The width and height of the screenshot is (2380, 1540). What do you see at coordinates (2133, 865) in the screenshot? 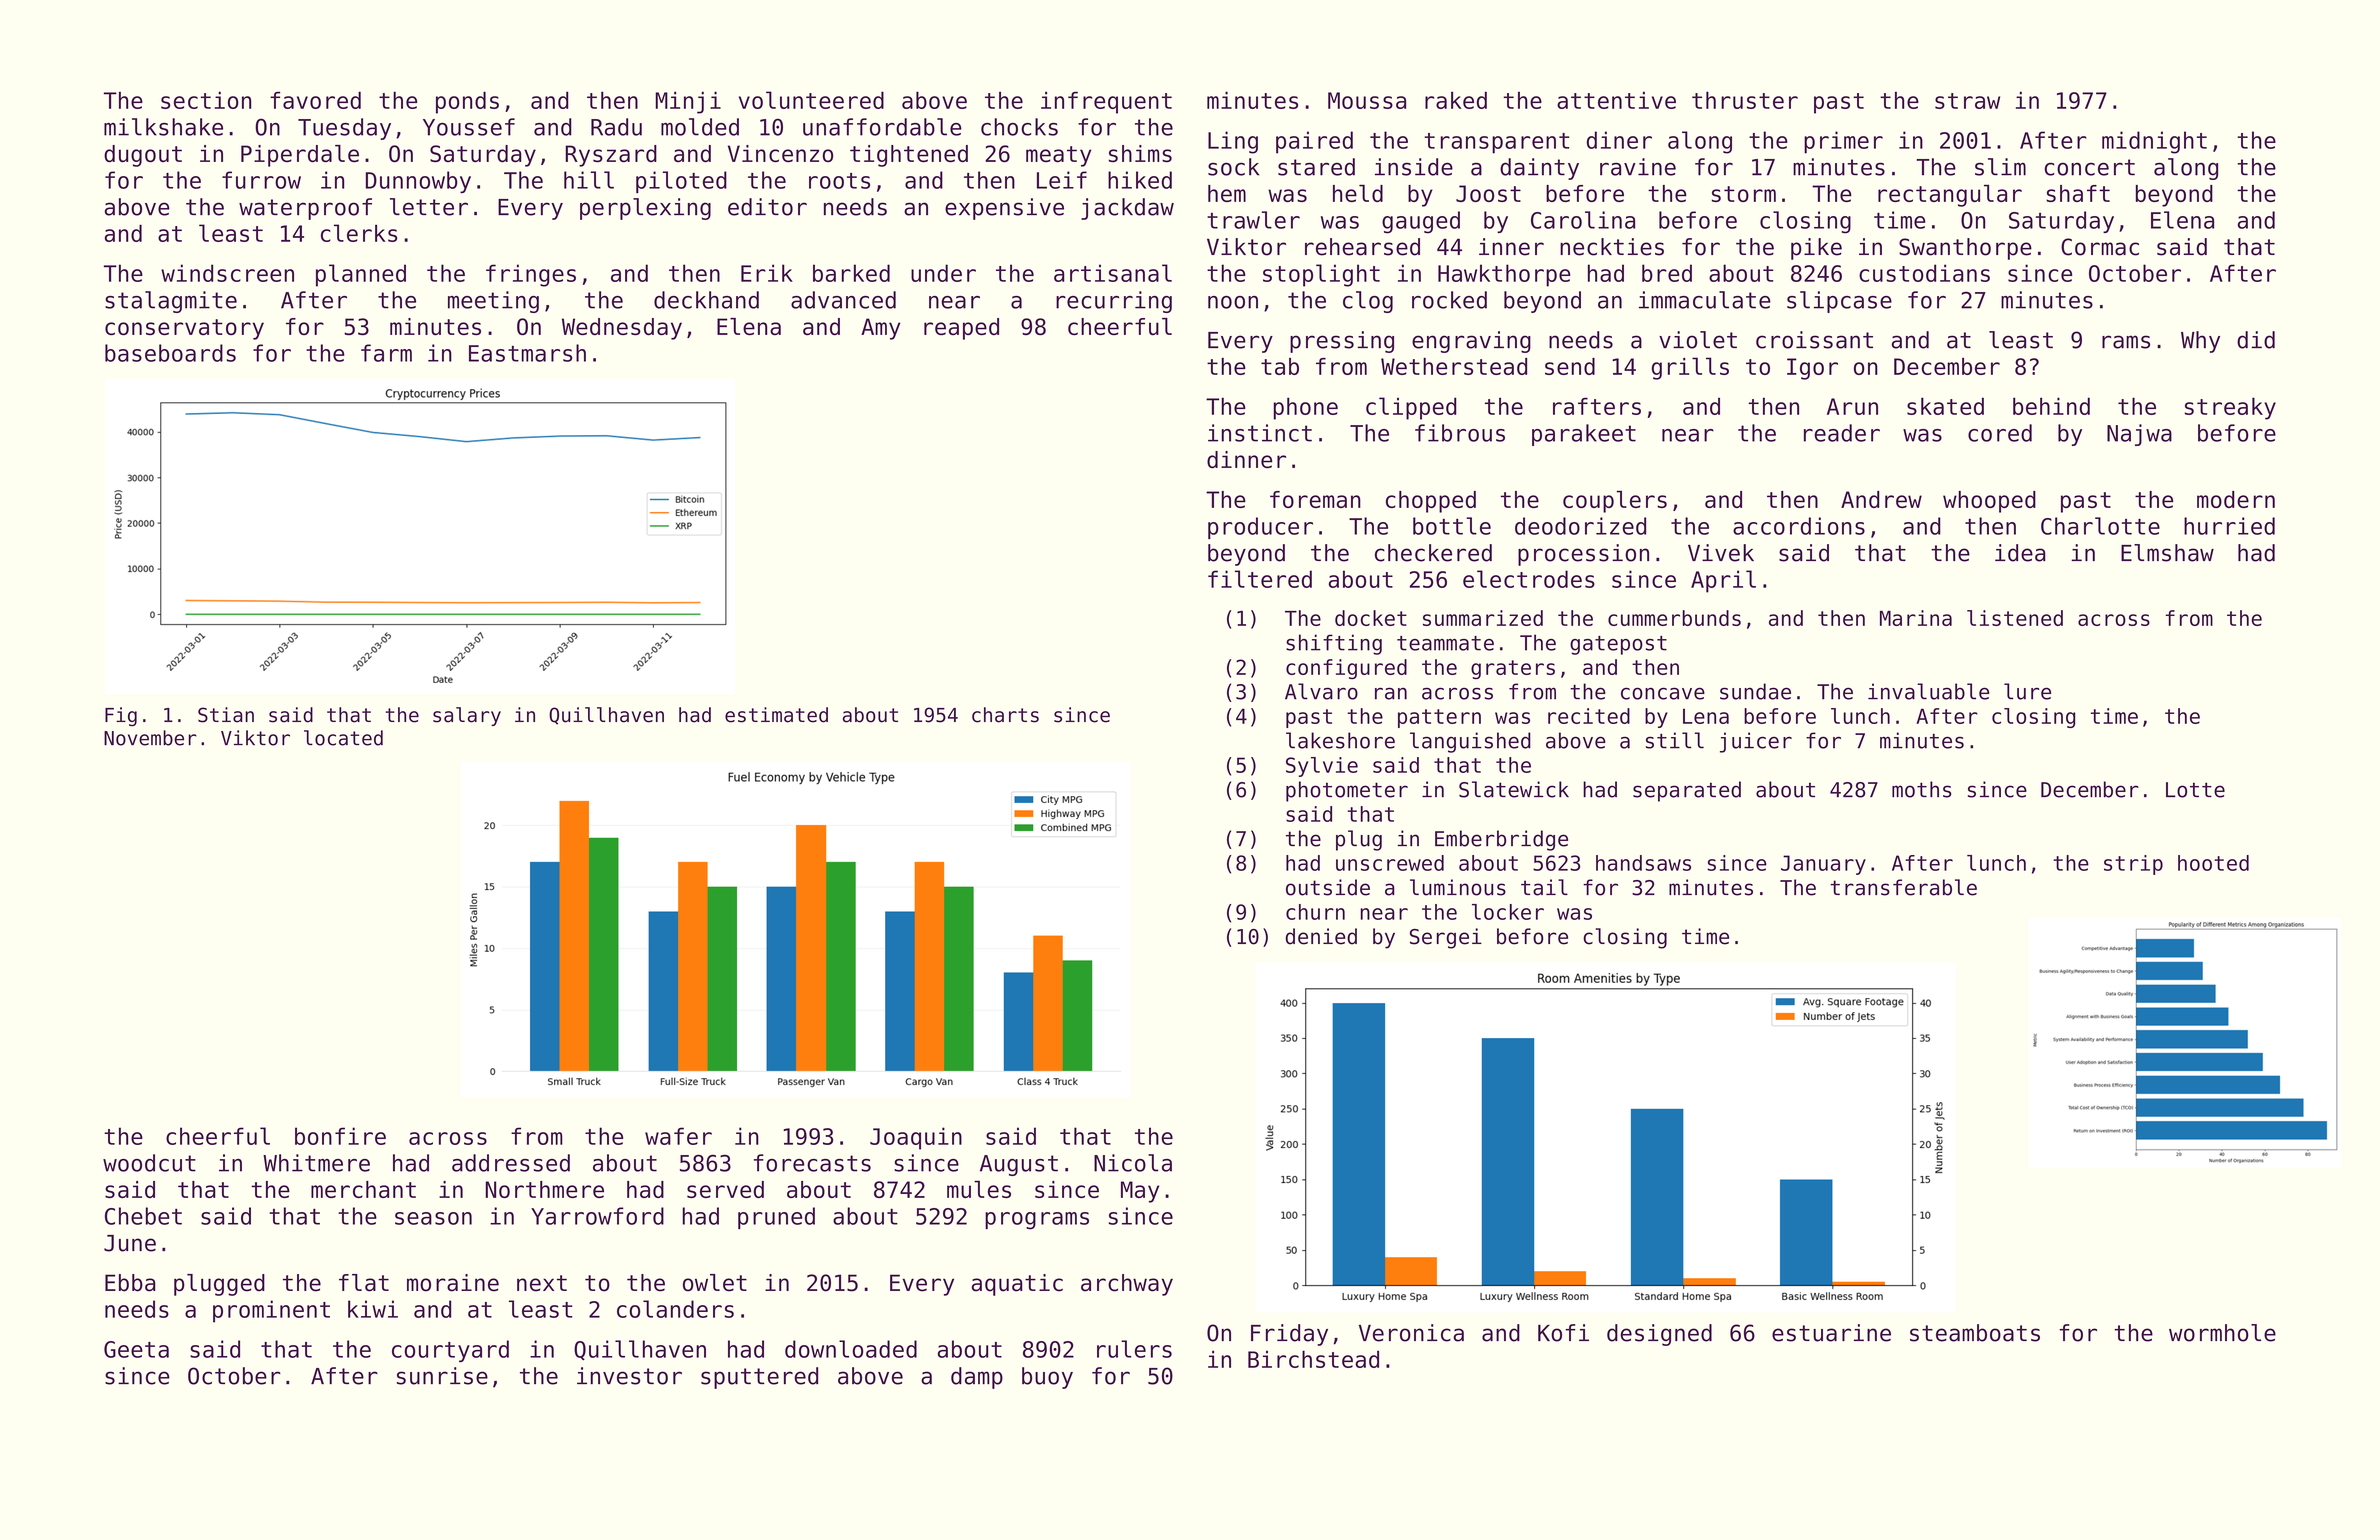
I see `strip` at bounding box center [2133, 865].
